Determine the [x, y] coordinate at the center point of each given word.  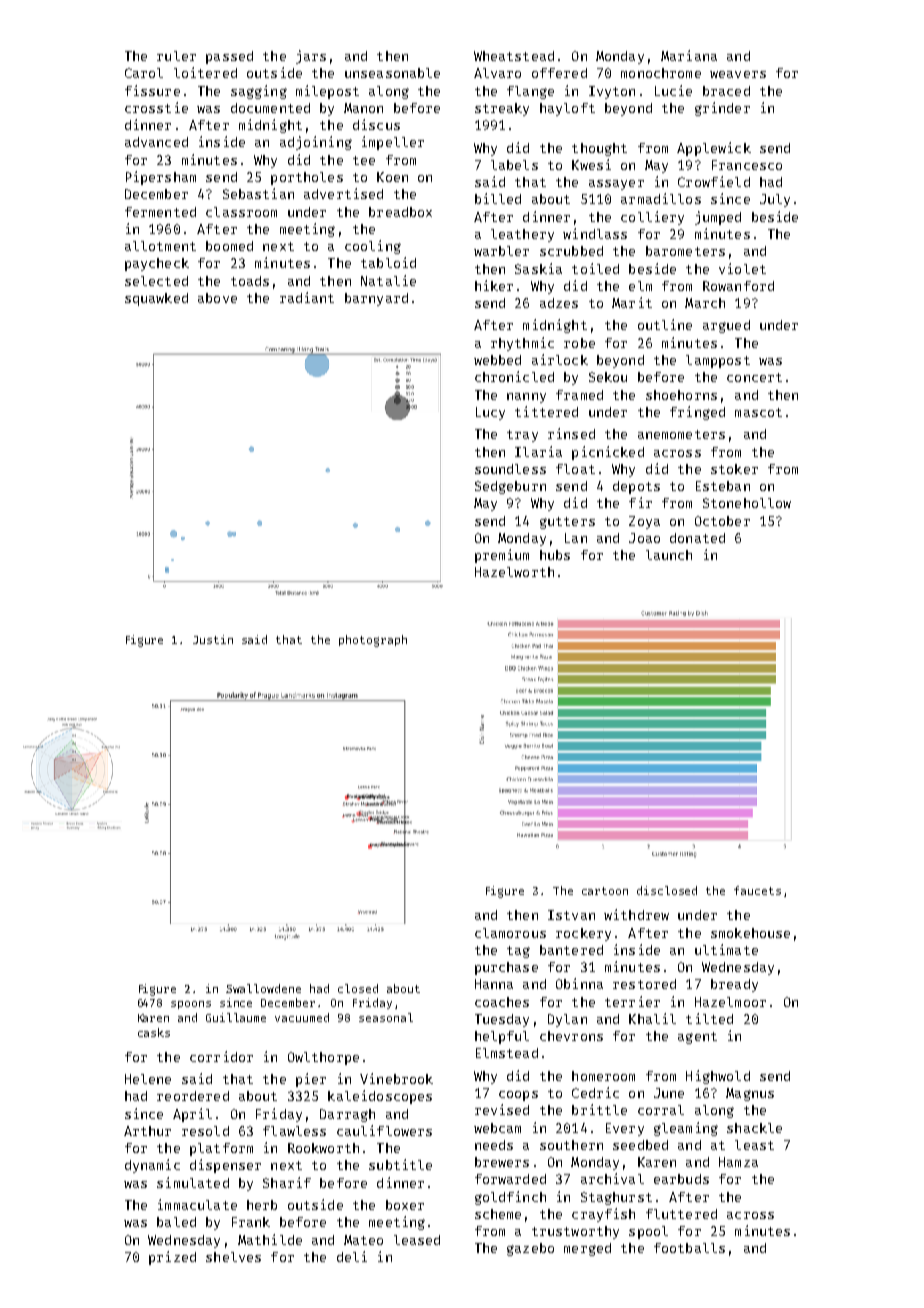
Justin [213, 639]
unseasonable [392, 73]
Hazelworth [514, 572]
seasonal [386, 1017]
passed [229, 57]
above [217, 298]
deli [352, 1256]
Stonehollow [747, 503]
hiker [494, 285]
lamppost [718, 361]
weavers [738, 74]
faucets [757, 890]
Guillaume [236, 1017]
